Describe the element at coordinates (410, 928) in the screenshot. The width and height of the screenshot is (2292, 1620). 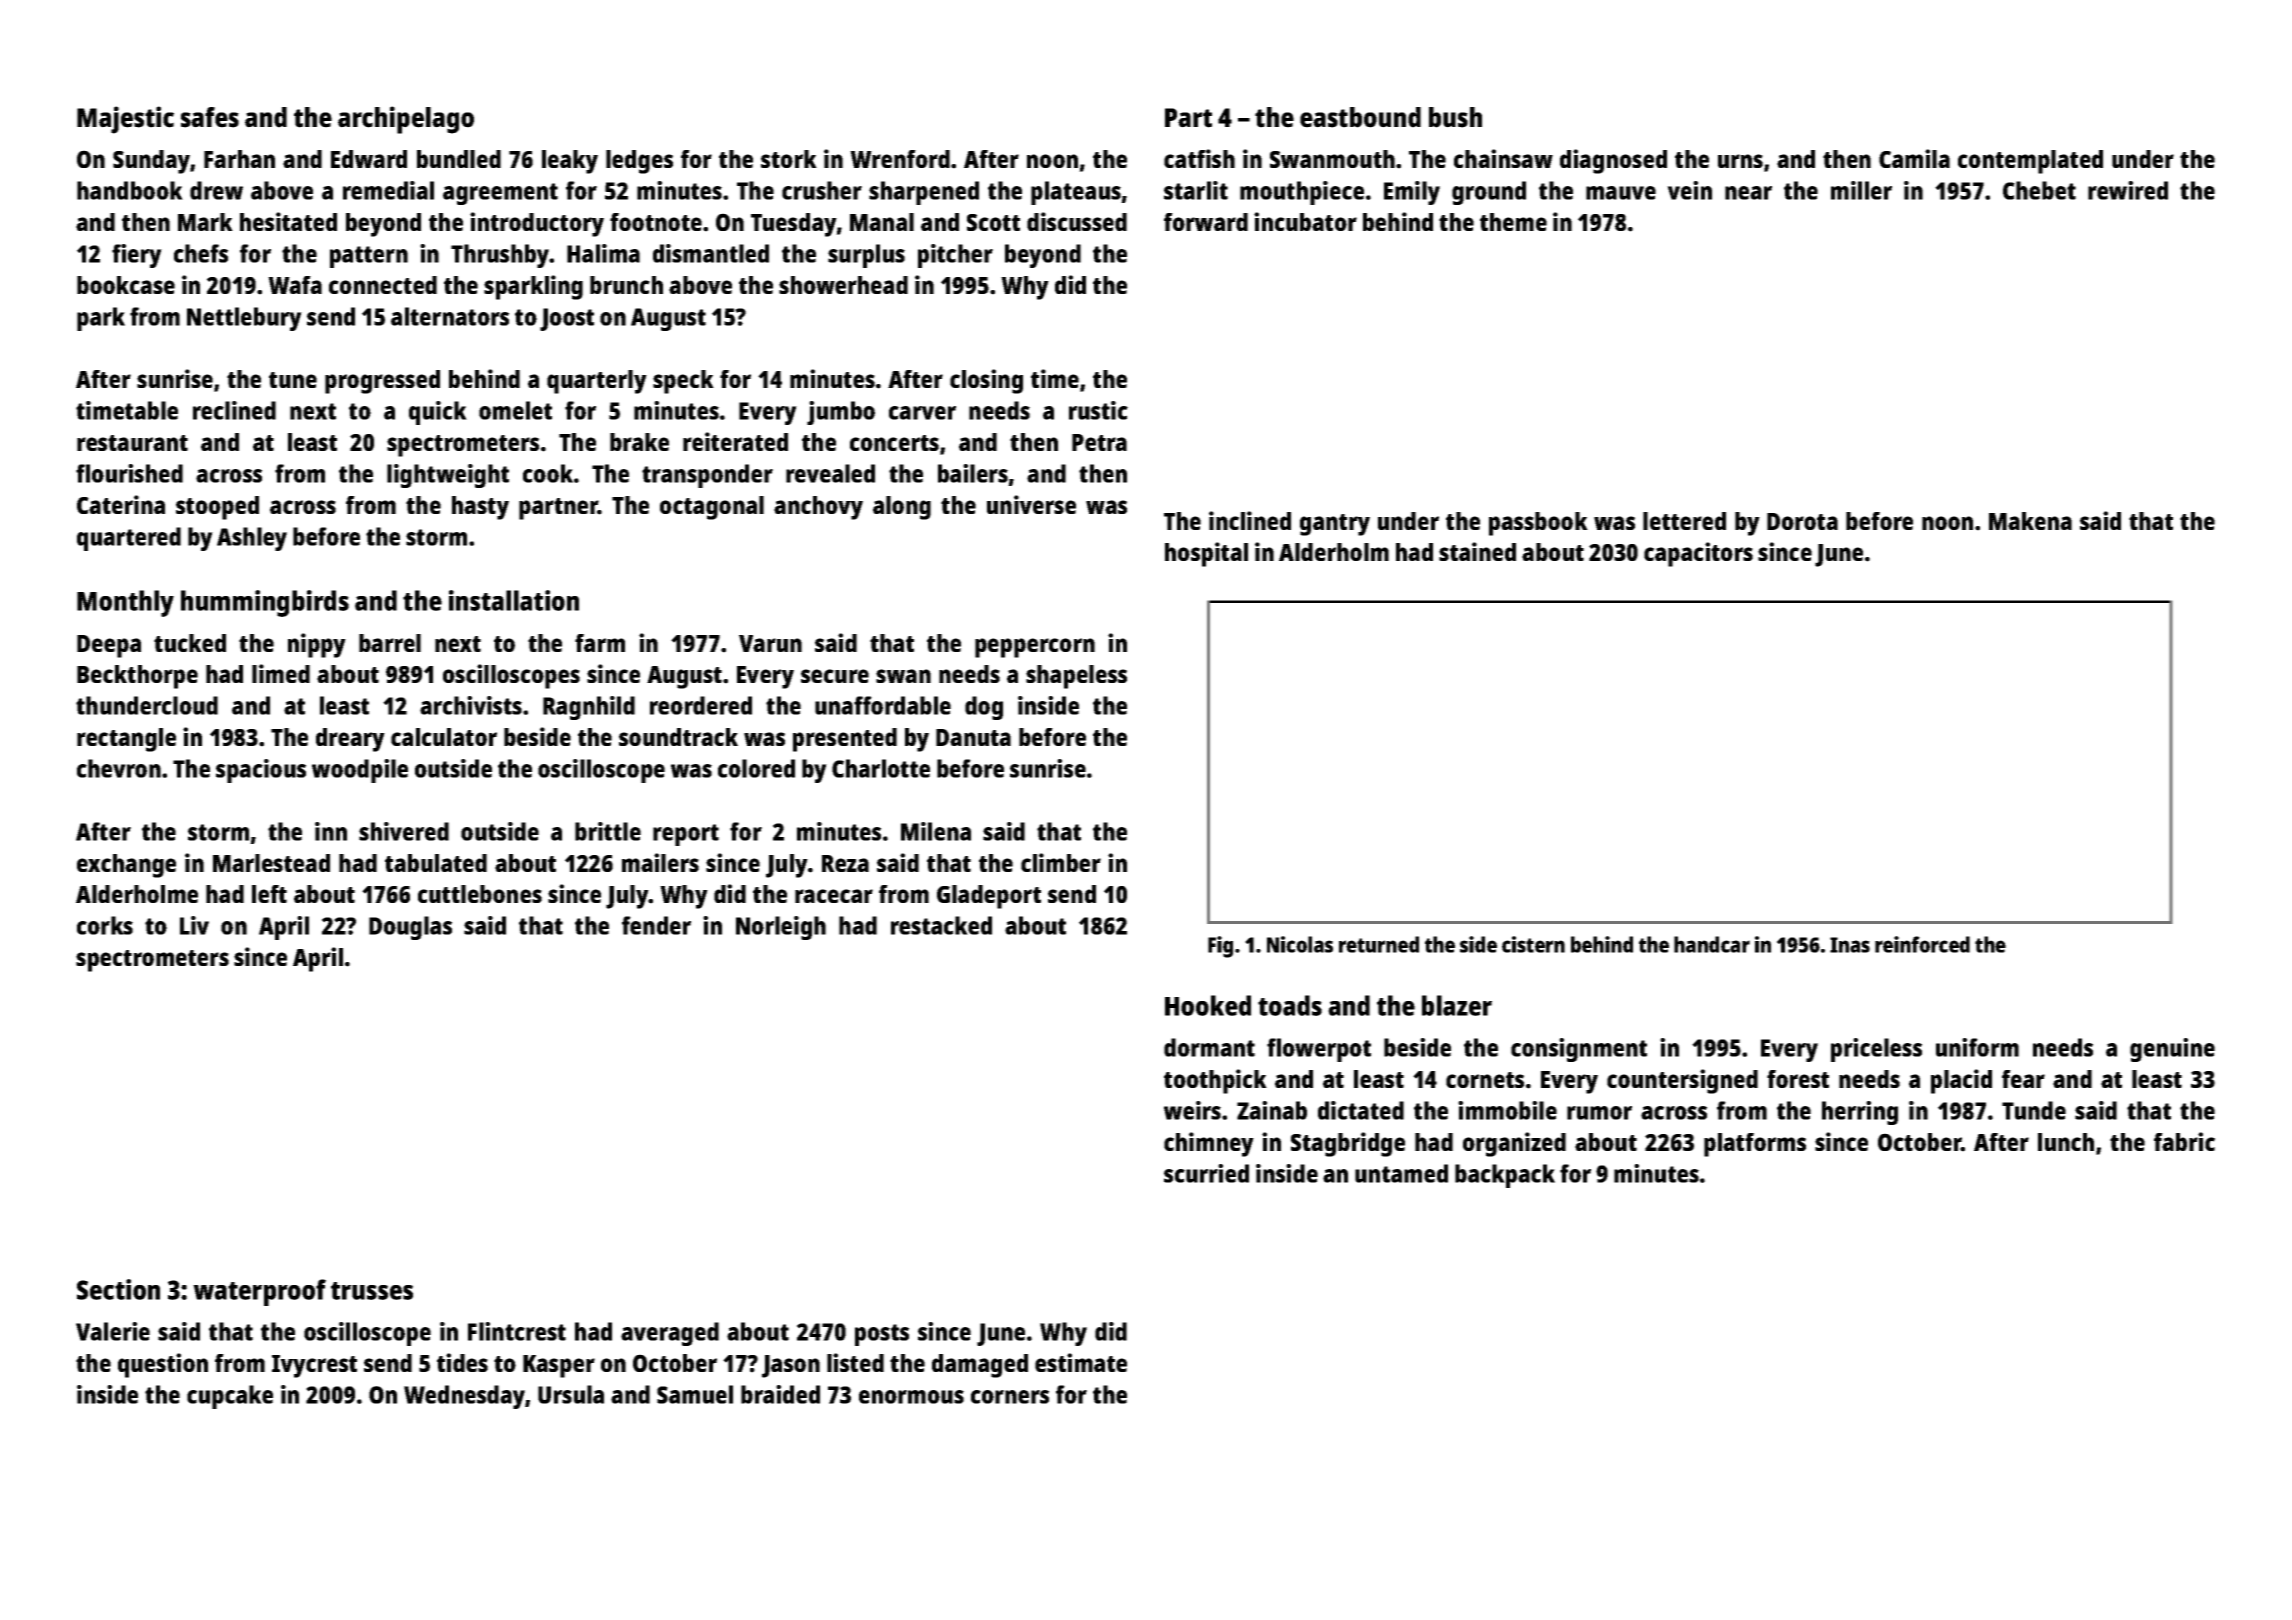
I see `Douglas` at that location.
